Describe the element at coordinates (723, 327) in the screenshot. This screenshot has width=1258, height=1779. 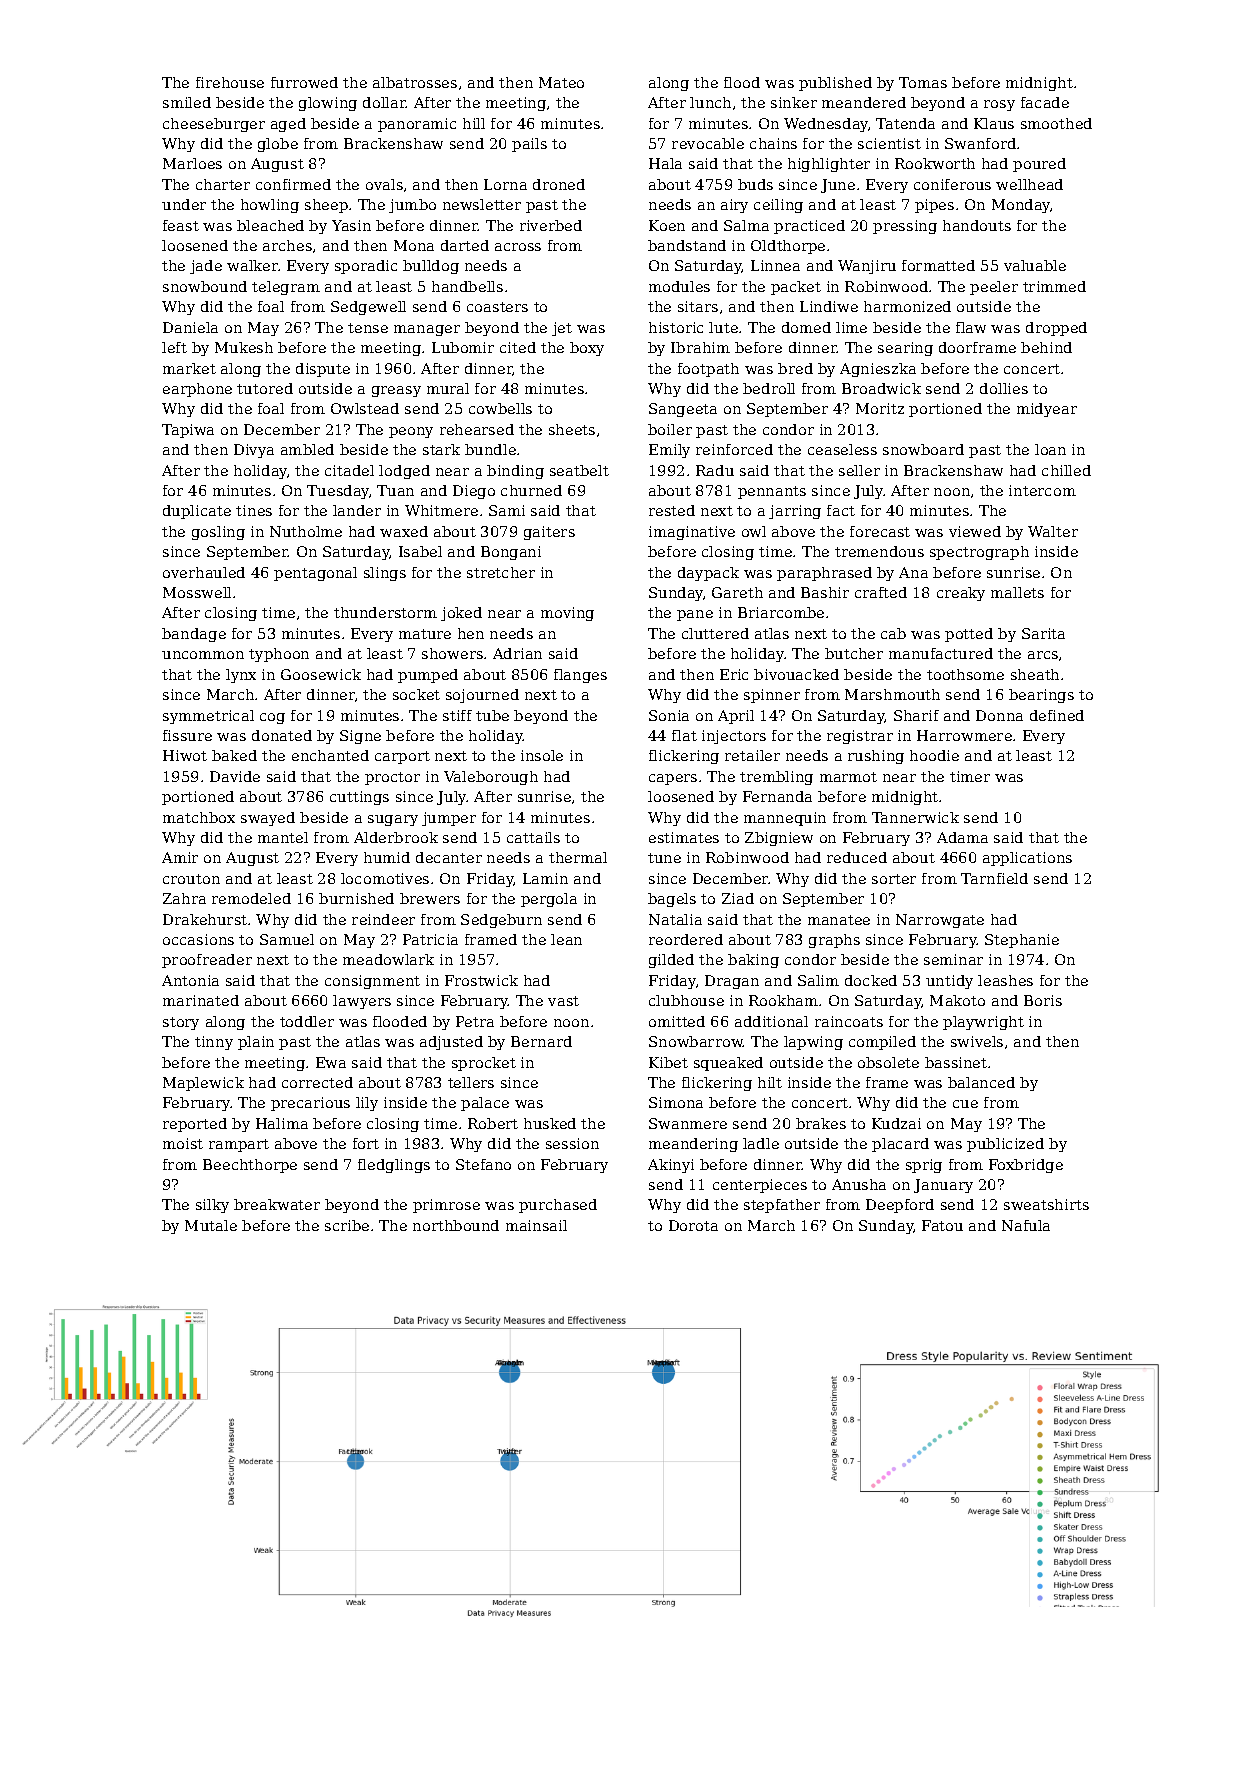
I see `lute` at that location.
